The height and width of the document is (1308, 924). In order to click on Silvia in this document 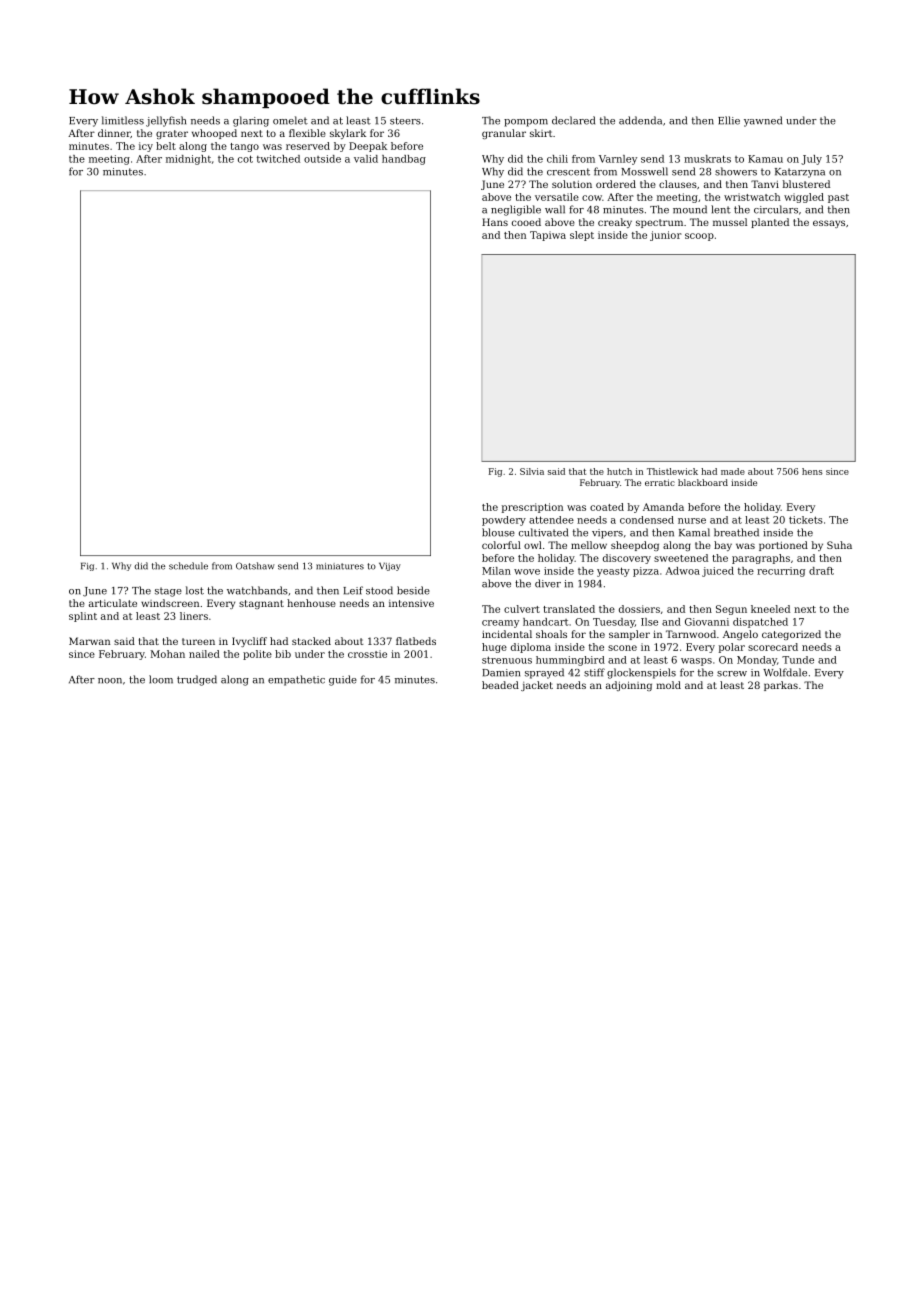, I will do `click(532, 471)`.
